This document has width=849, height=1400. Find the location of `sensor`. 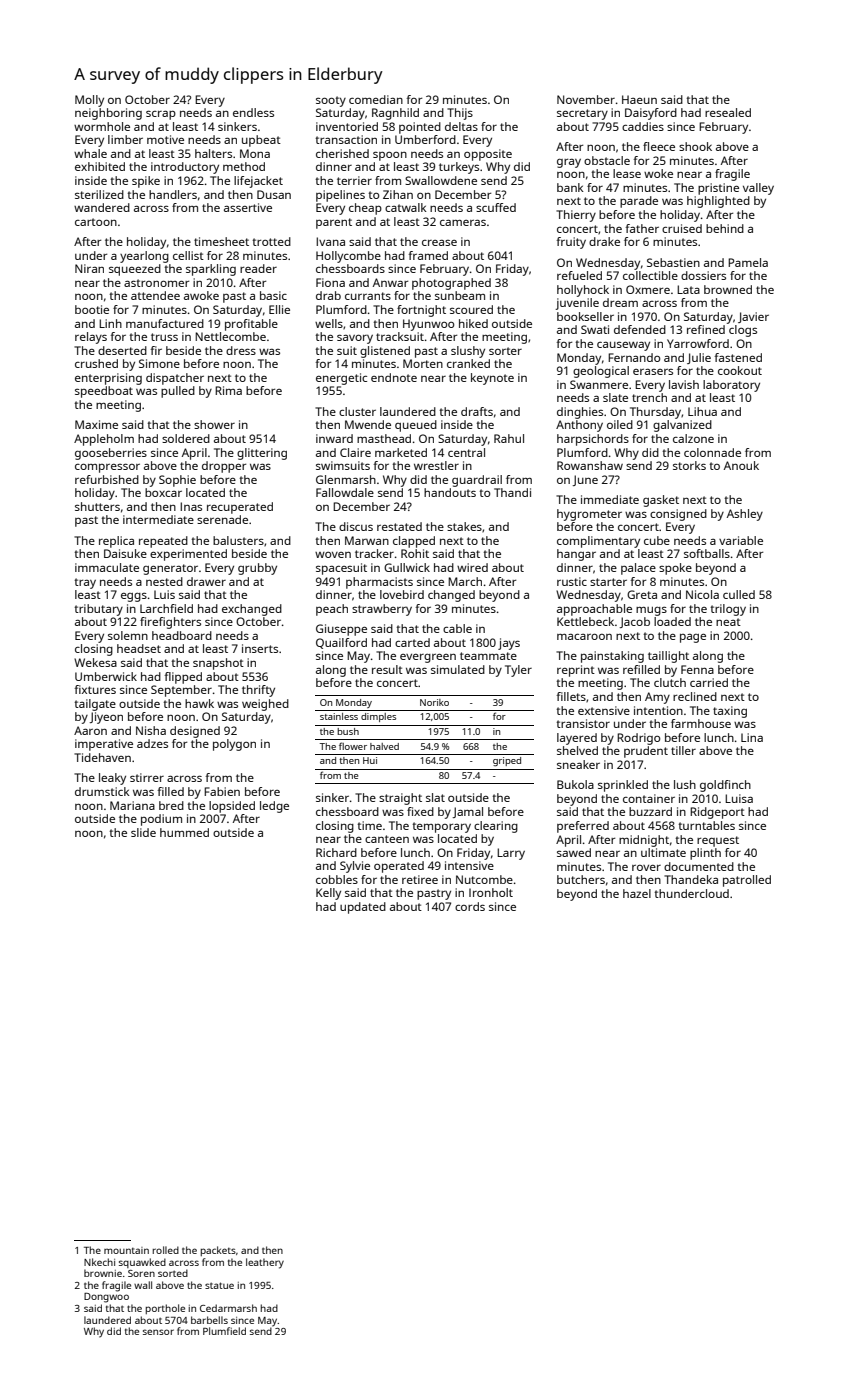

sensor is located at coordinates (158, 1332).
